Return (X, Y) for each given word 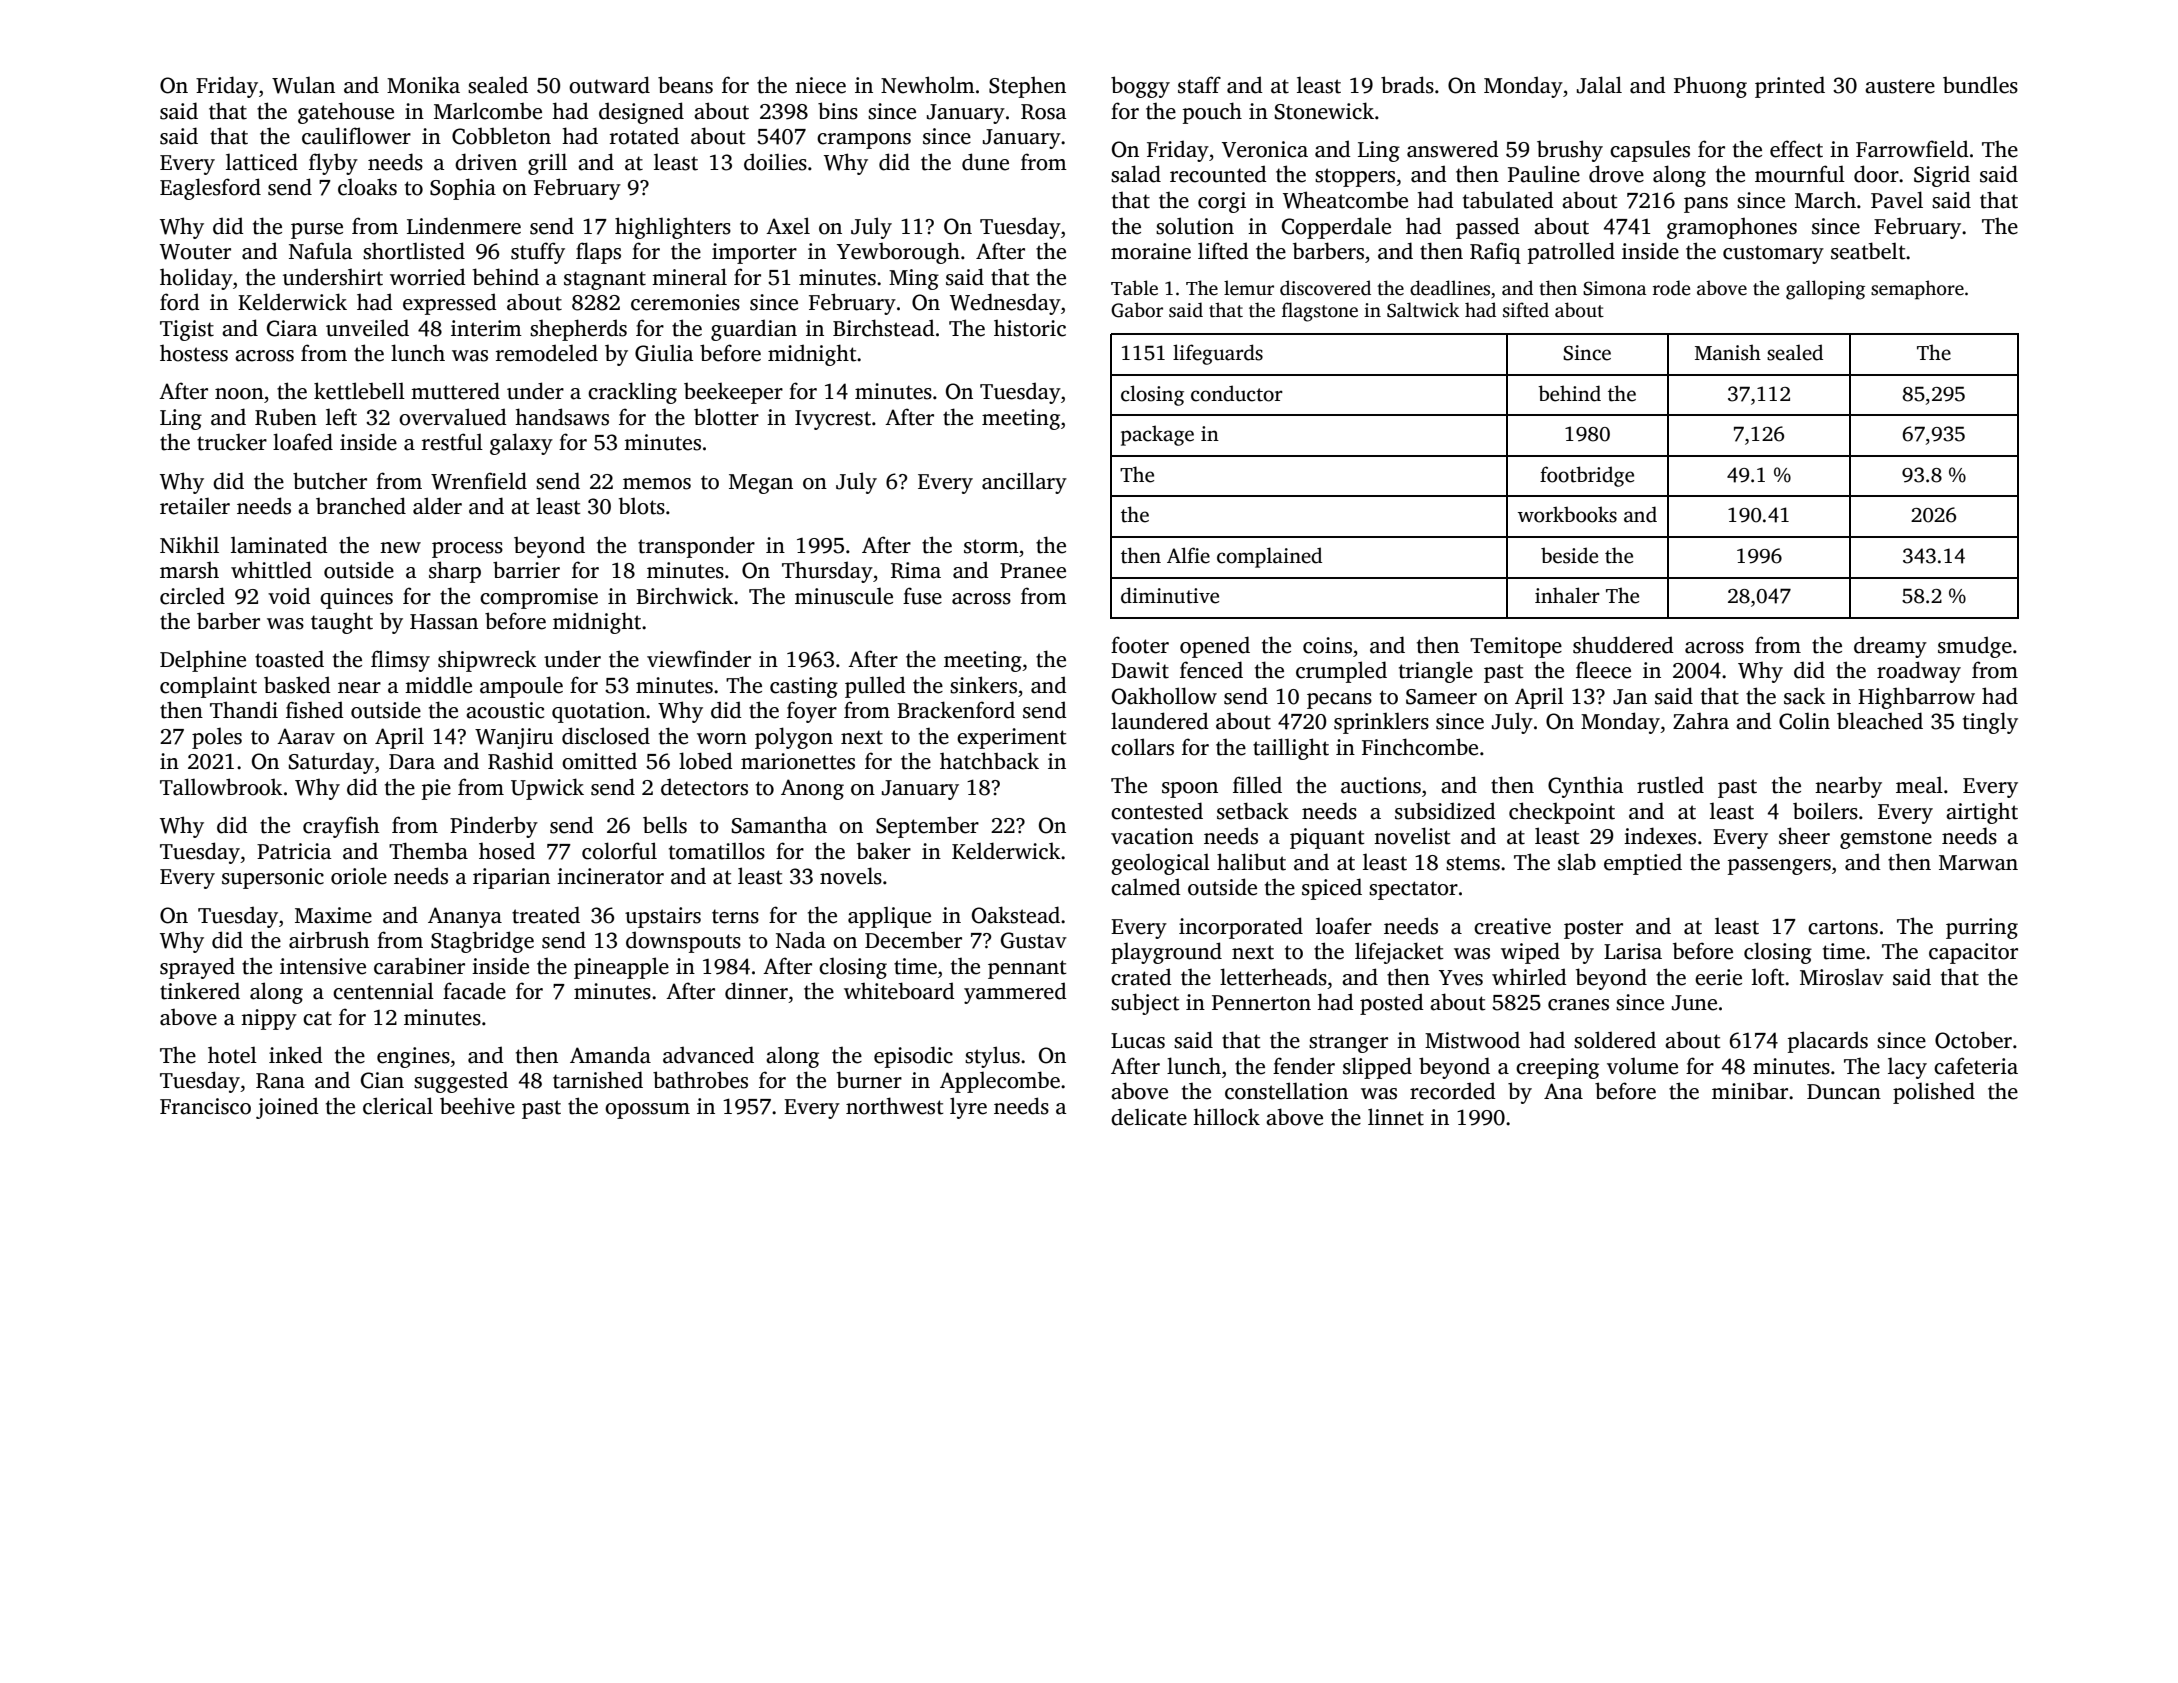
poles (217, 738)
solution (1195, 226)
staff (1199, 85)
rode (1671, 288)
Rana (280, 1081)
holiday (196, 279)
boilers (1825, 811)
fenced (1211, 670)
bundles (1980, 85)
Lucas (1138, 1041)
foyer (812, 712)
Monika (423, 85)
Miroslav (1842, 977)
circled (192, 596)
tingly (1990, 723)
